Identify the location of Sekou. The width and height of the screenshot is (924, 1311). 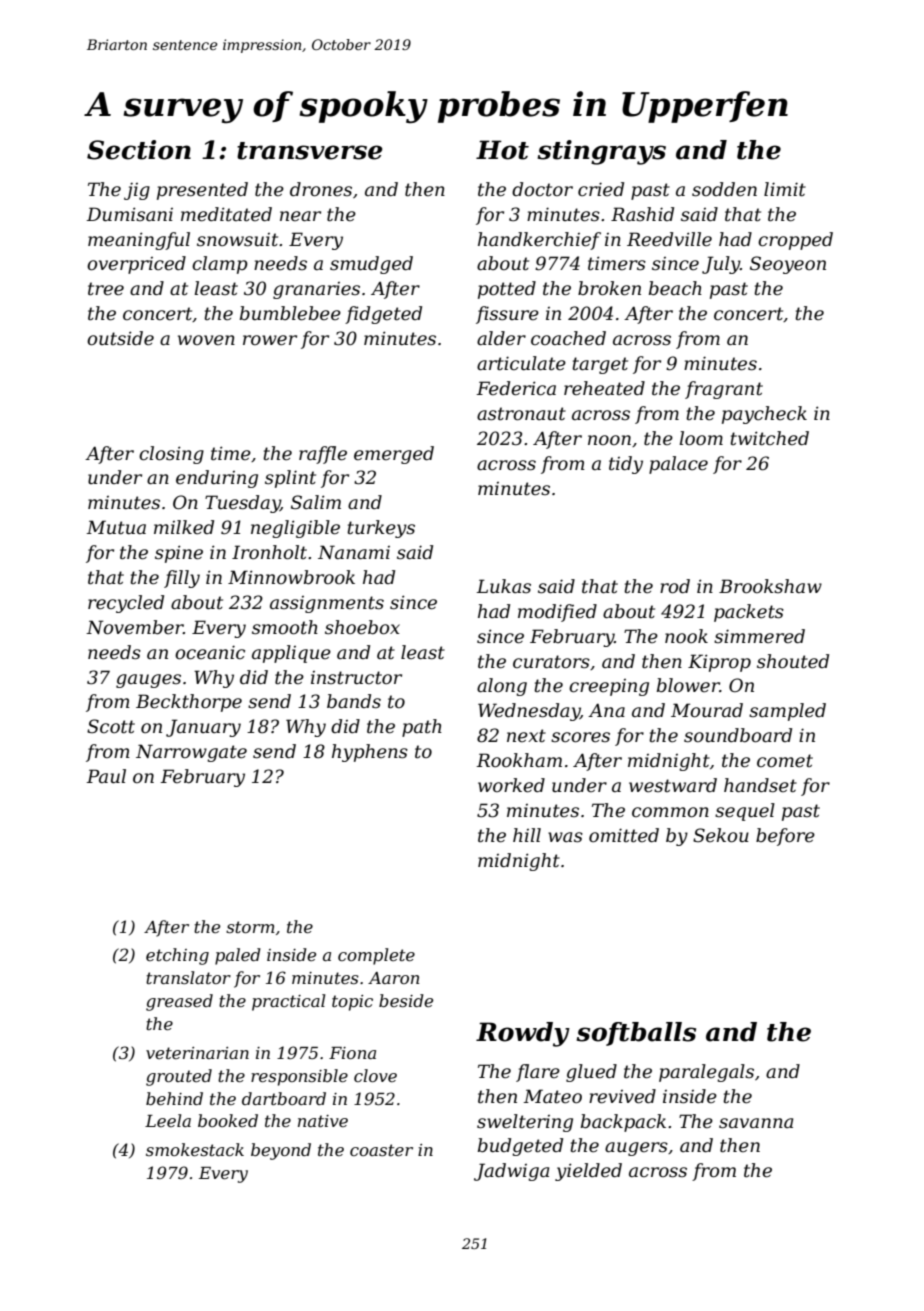
(721, 835).
